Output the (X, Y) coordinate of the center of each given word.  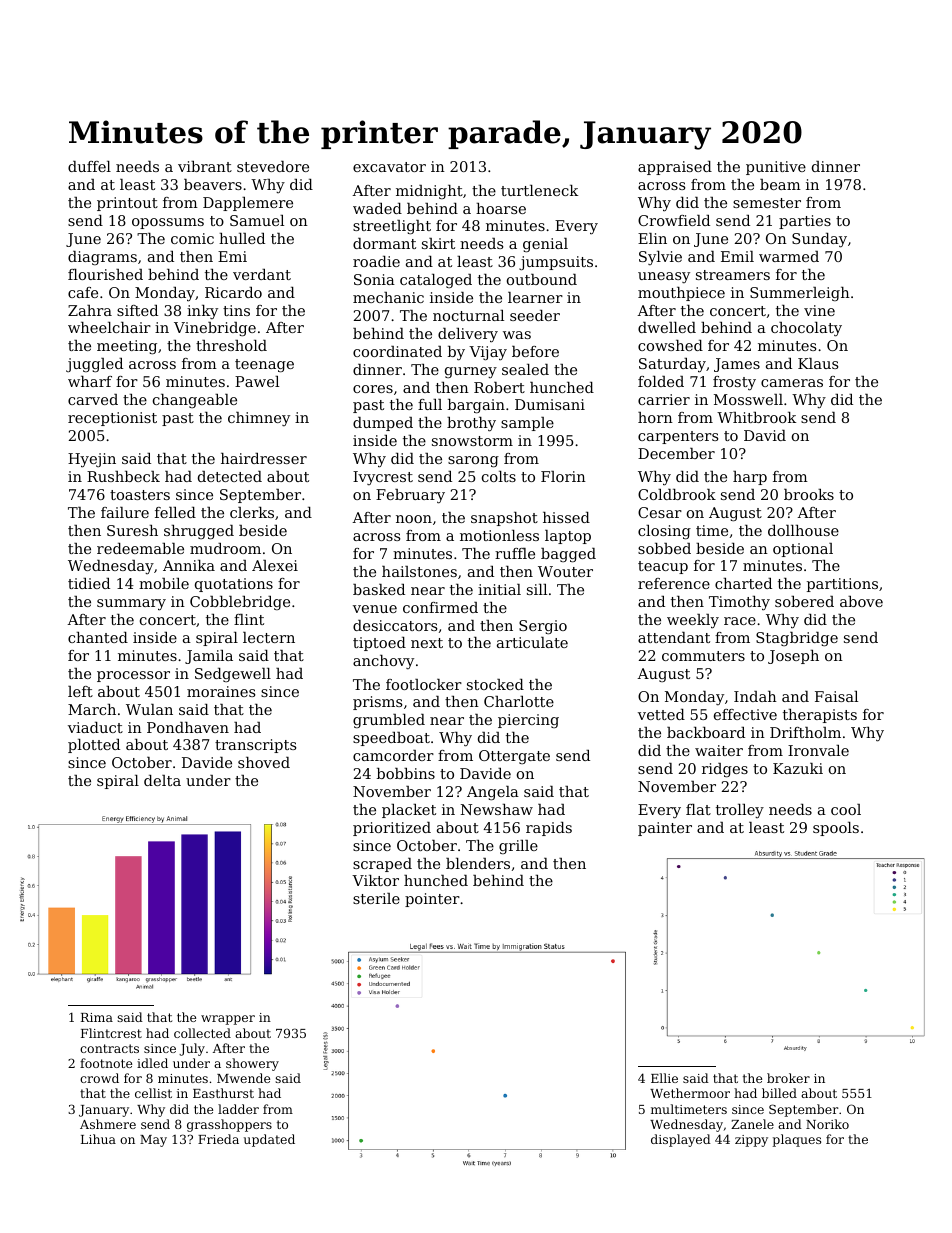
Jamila (209, 657)
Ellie (664, 1078)
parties (805, 222)
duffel (89, 166)
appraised (675, 168)
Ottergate (514, 757)
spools (836, 829)
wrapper (228, 1020)
